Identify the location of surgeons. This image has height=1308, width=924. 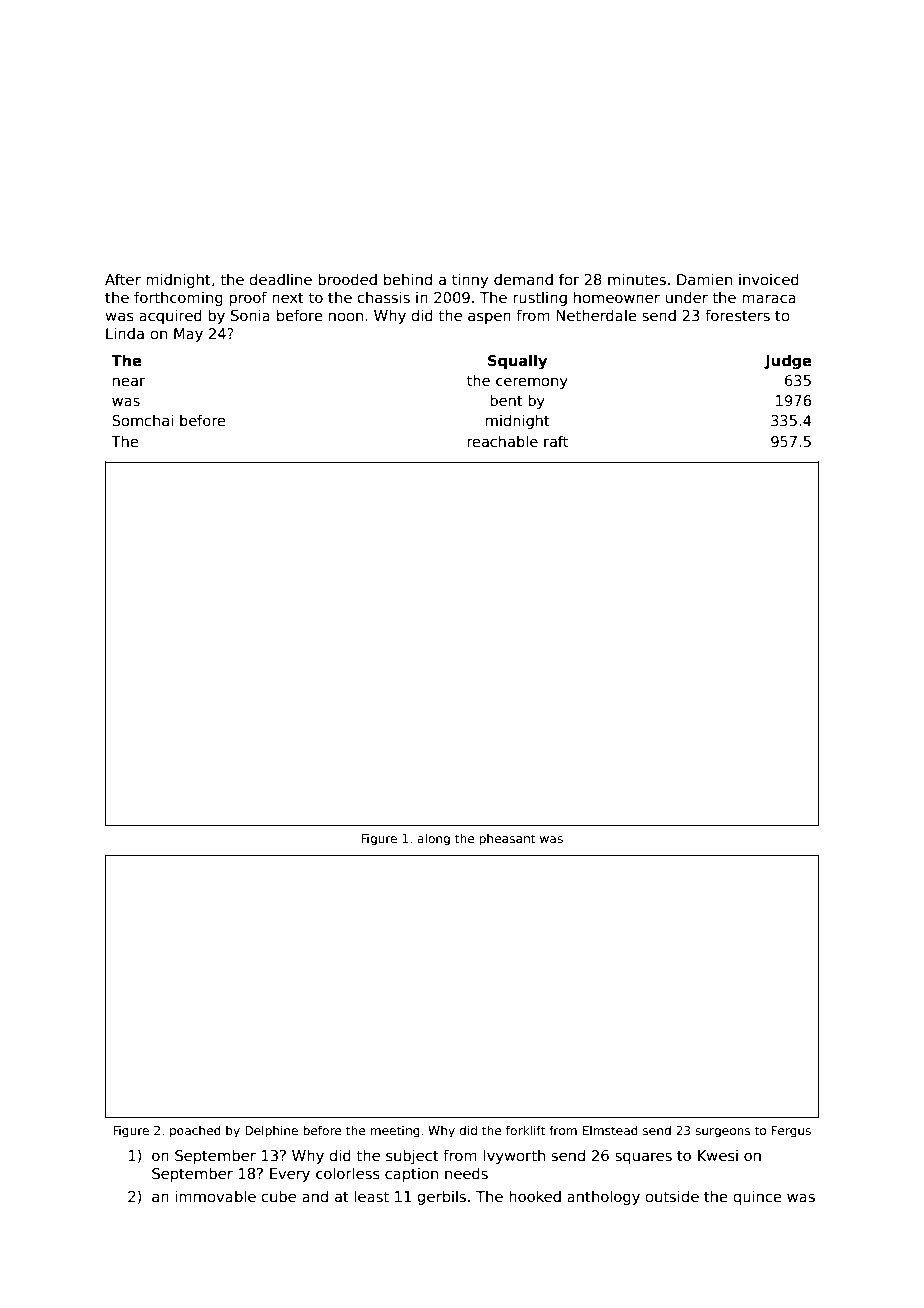
(722, 1133).
